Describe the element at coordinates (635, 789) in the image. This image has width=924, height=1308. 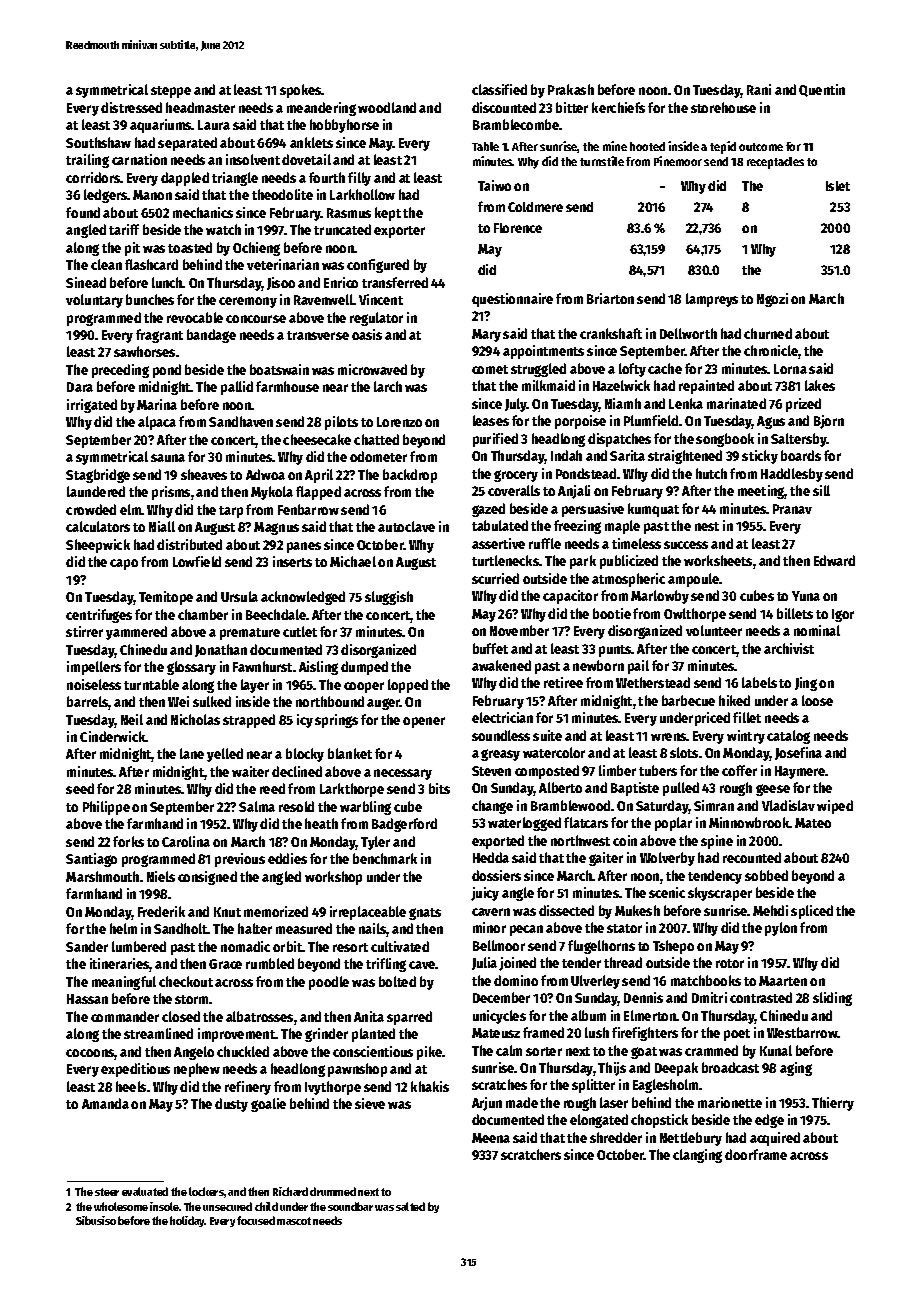
I see `Baptiste` at that location.
